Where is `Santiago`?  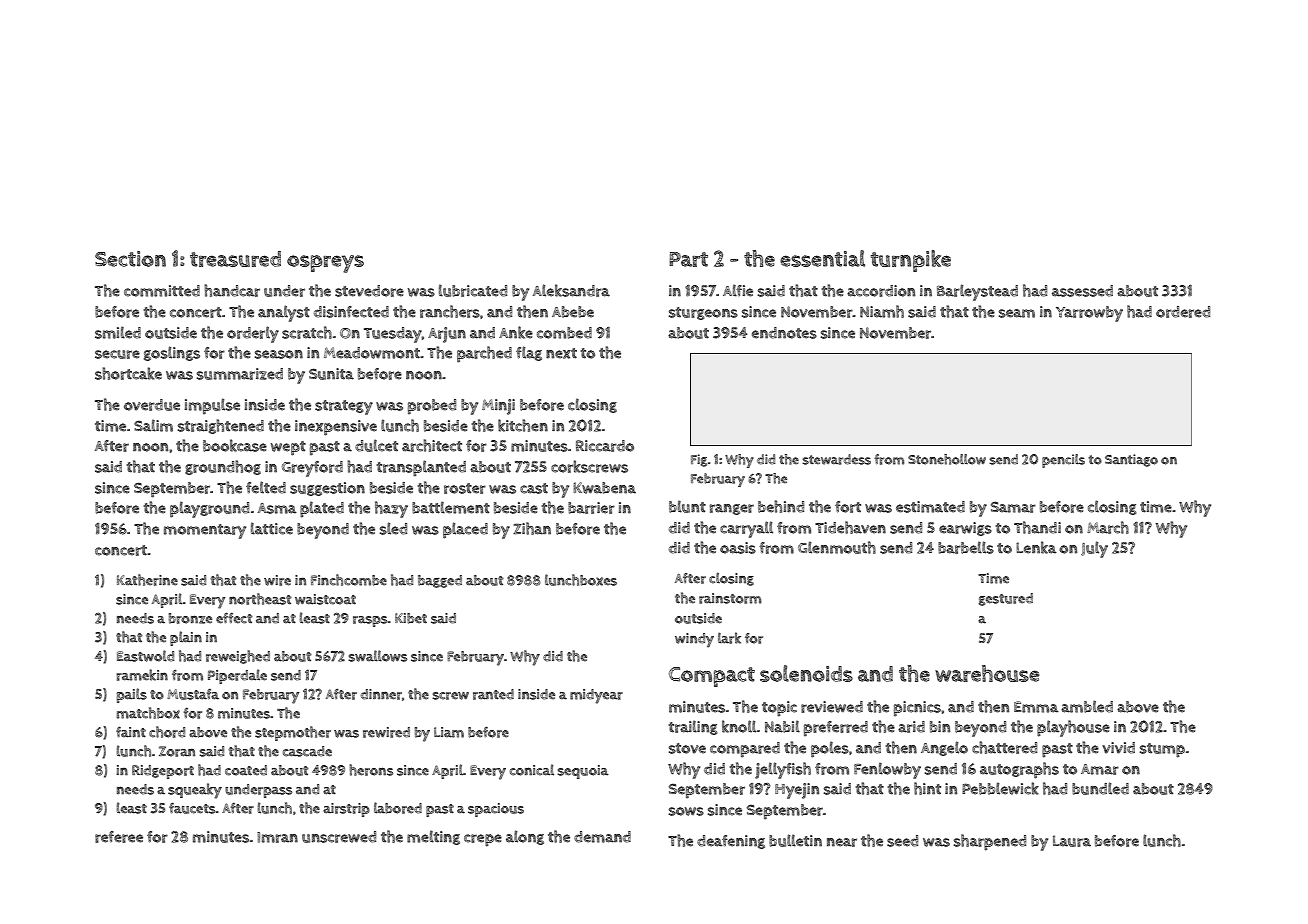
Santiago is located at coordinates (1131, 460).
